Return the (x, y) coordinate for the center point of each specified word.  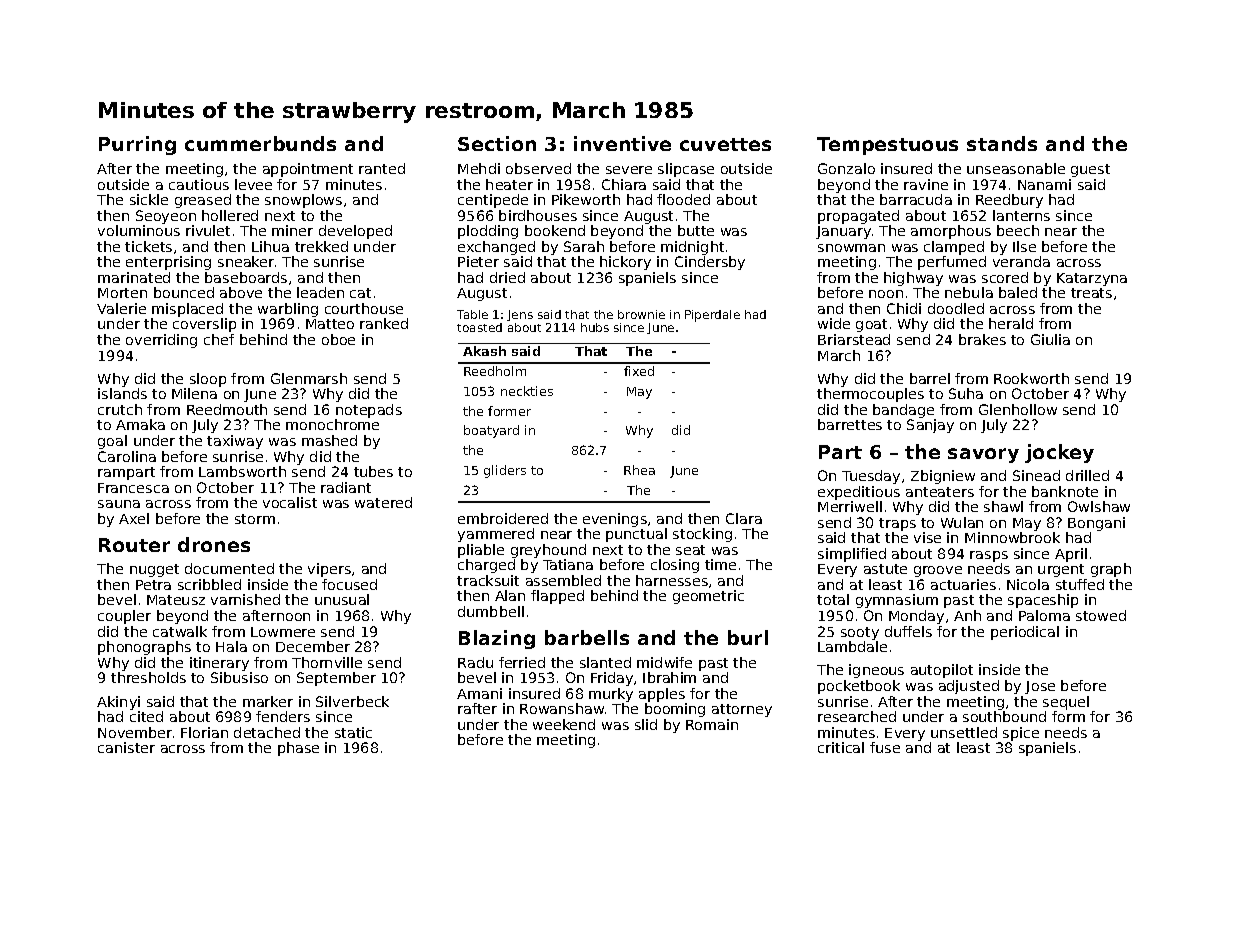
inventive (622, 143)
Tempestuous (887, 146)
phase (298, 749)
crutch (120, 409)
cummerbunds (260, 143)
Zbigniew (943, 477)
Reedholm (495, 371)
